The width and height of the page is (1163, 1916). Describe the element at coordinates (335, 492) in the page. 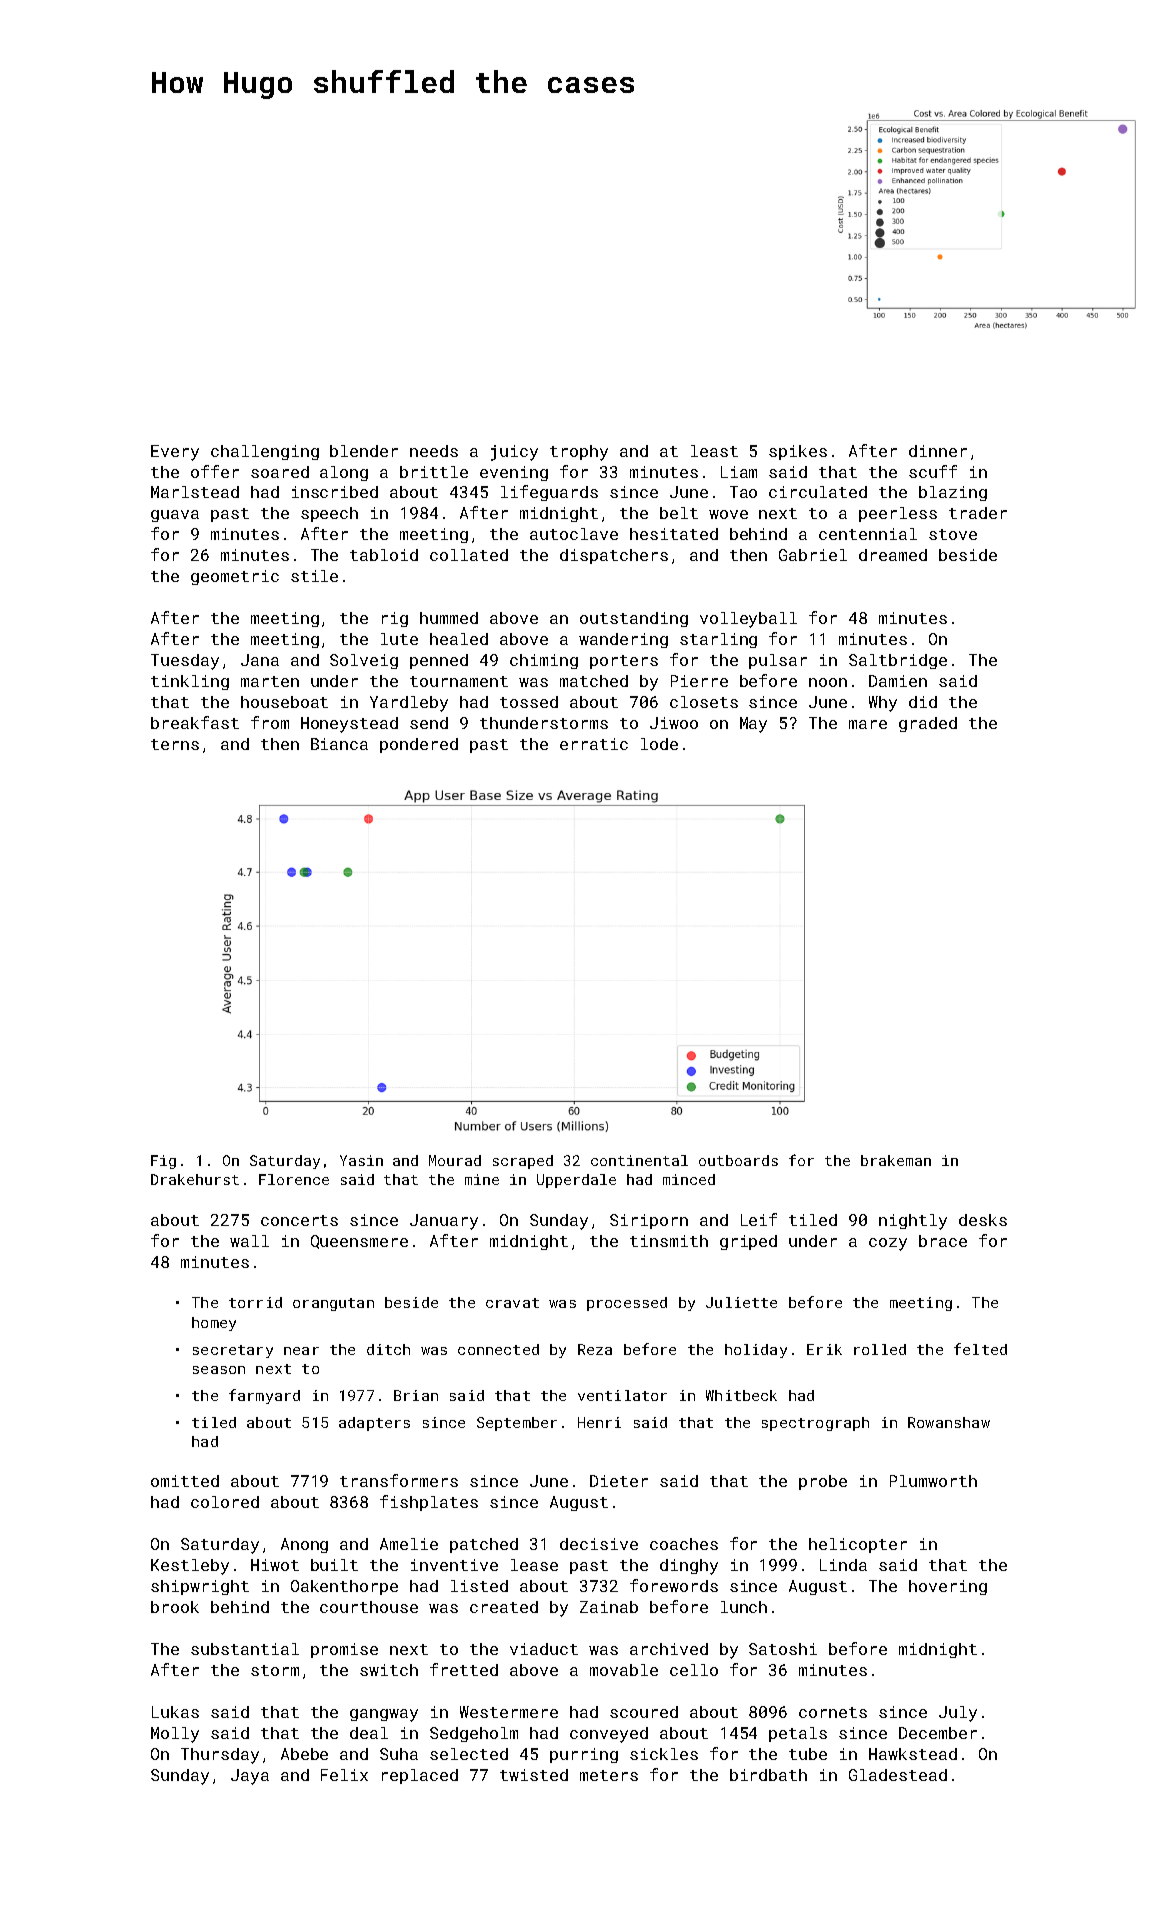

I see `inscribed` at that location.
